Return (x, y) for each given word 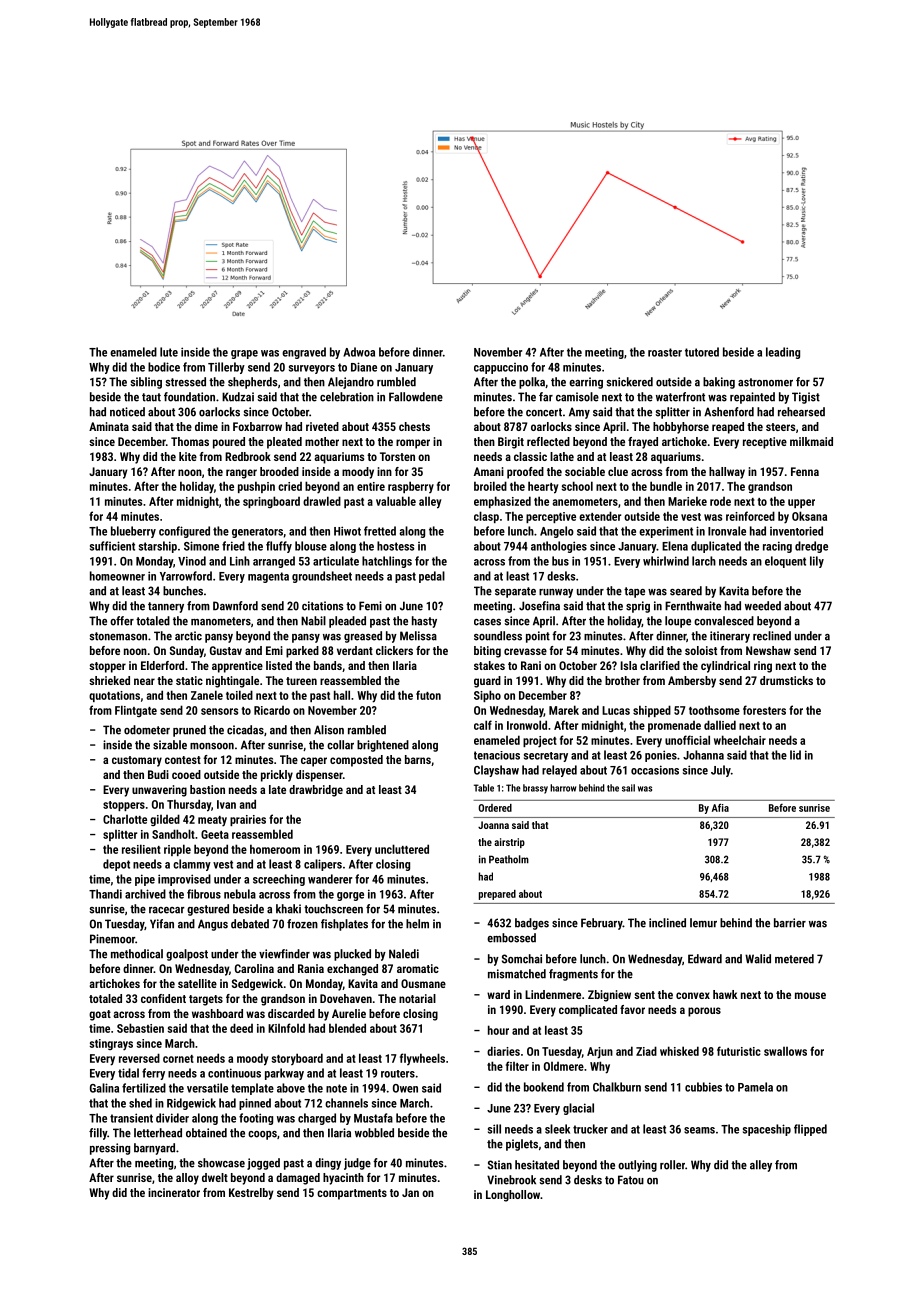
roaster (665, 352)
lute (169, 352)
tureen (301, 681)
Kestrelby (251, 1194)
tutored (702, 352)
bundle (666, 486)
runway (556, 593)
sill (494, 1129)
